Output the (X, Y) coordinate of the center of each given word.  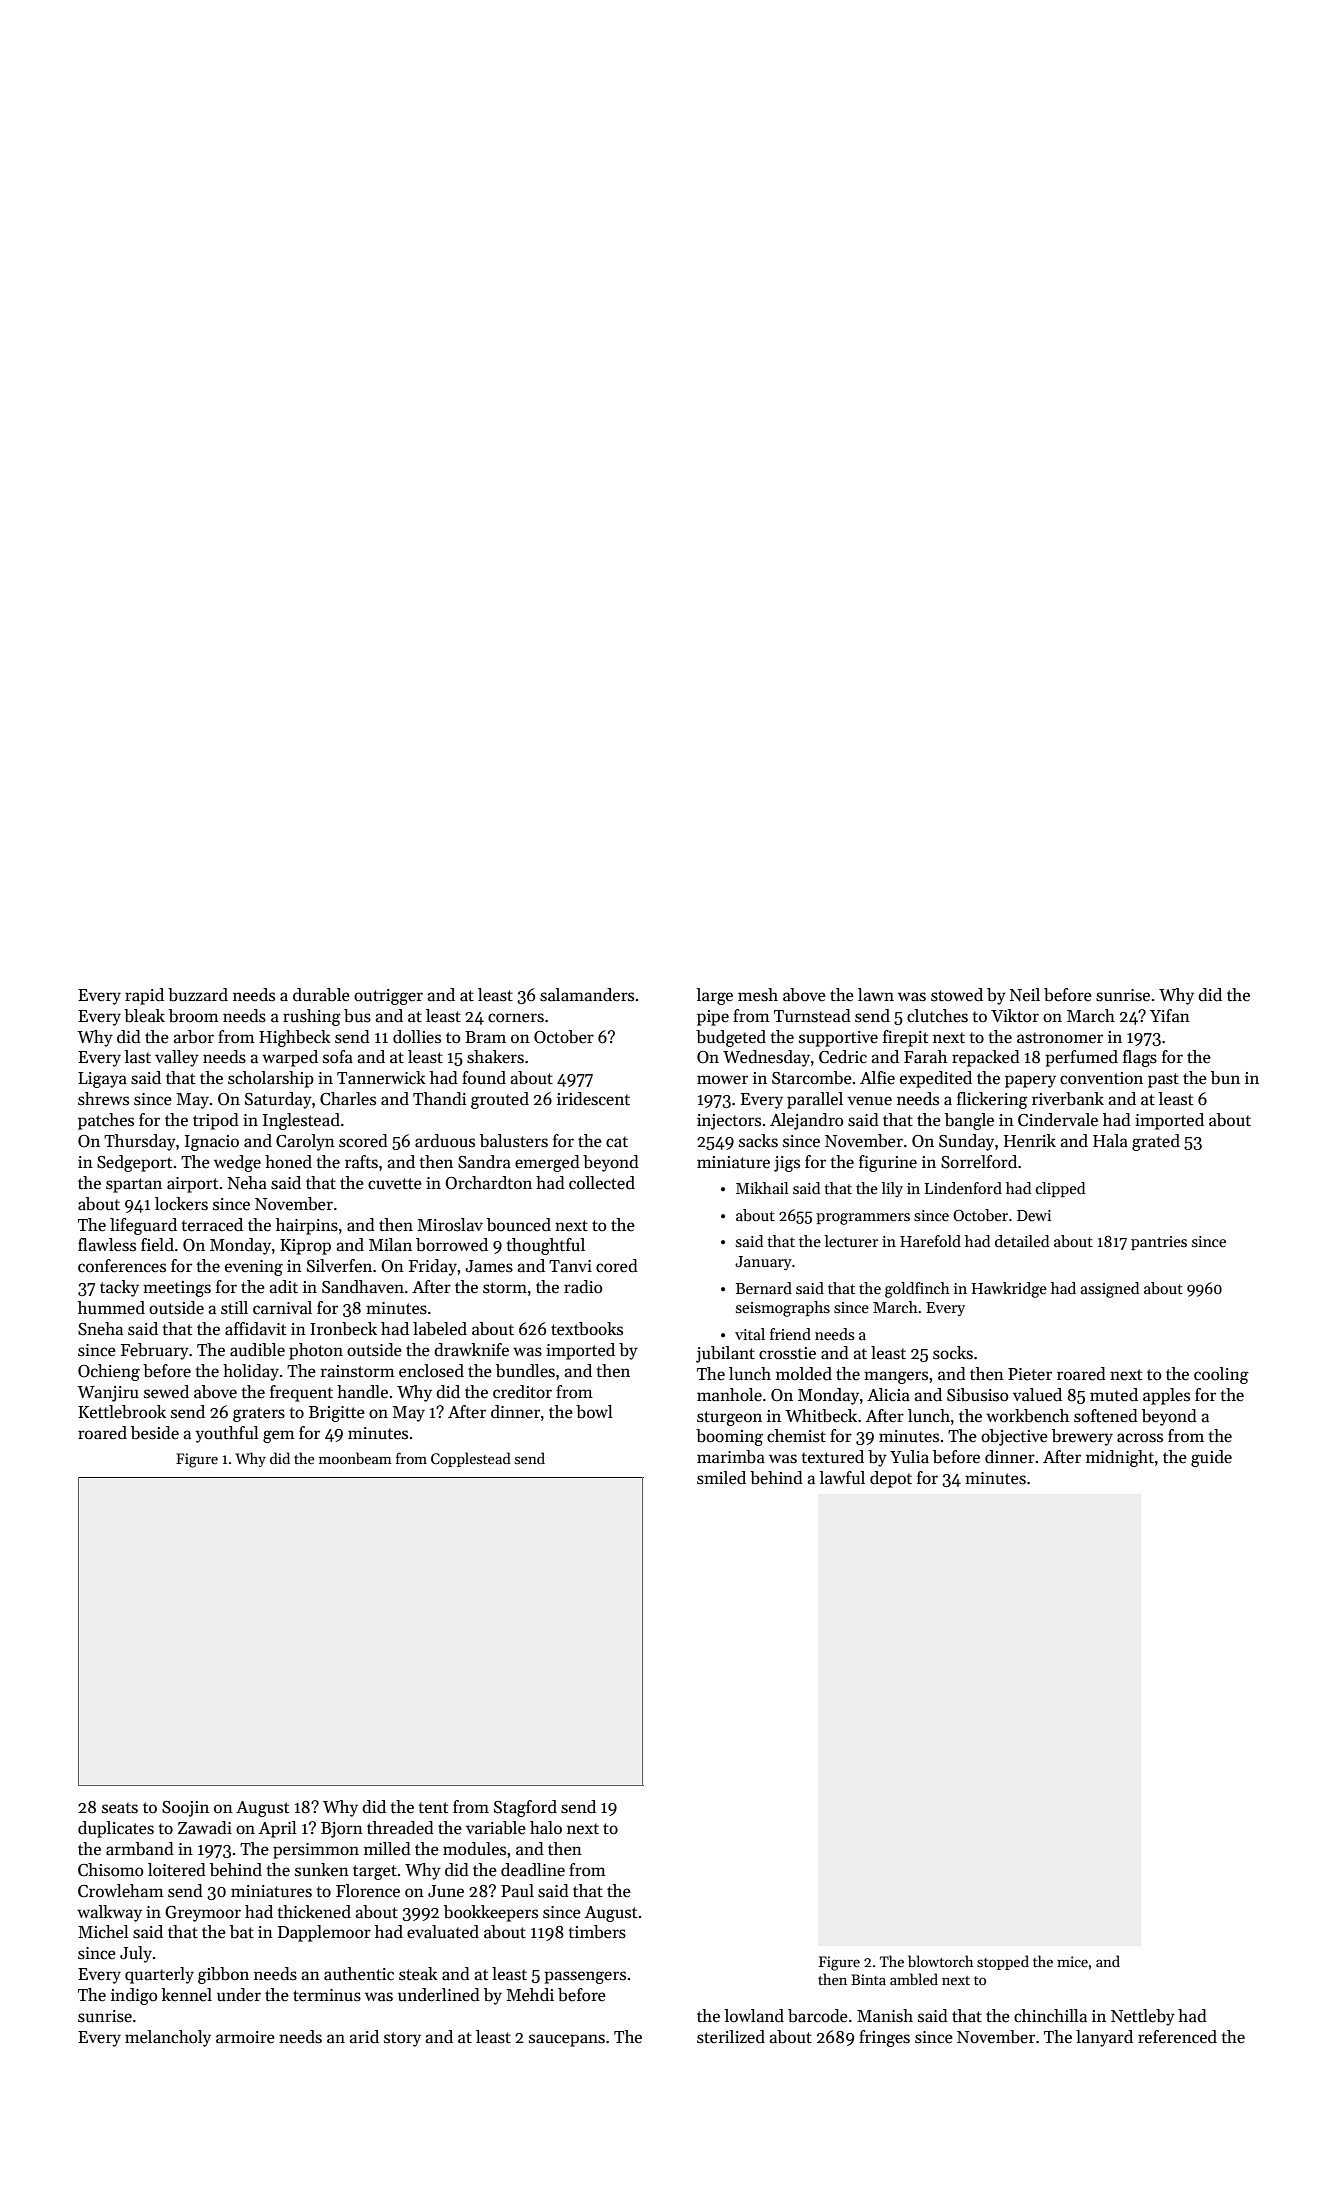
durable (321, 995)
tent (433, 1808)
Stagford (525, 1808)
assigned (1109, 1290)
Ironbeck (343, 1329)
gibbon (223, 1975)
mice (1072, 1961)
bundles (525, 1371)
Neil (1025, 995)
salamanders (587, 995)
